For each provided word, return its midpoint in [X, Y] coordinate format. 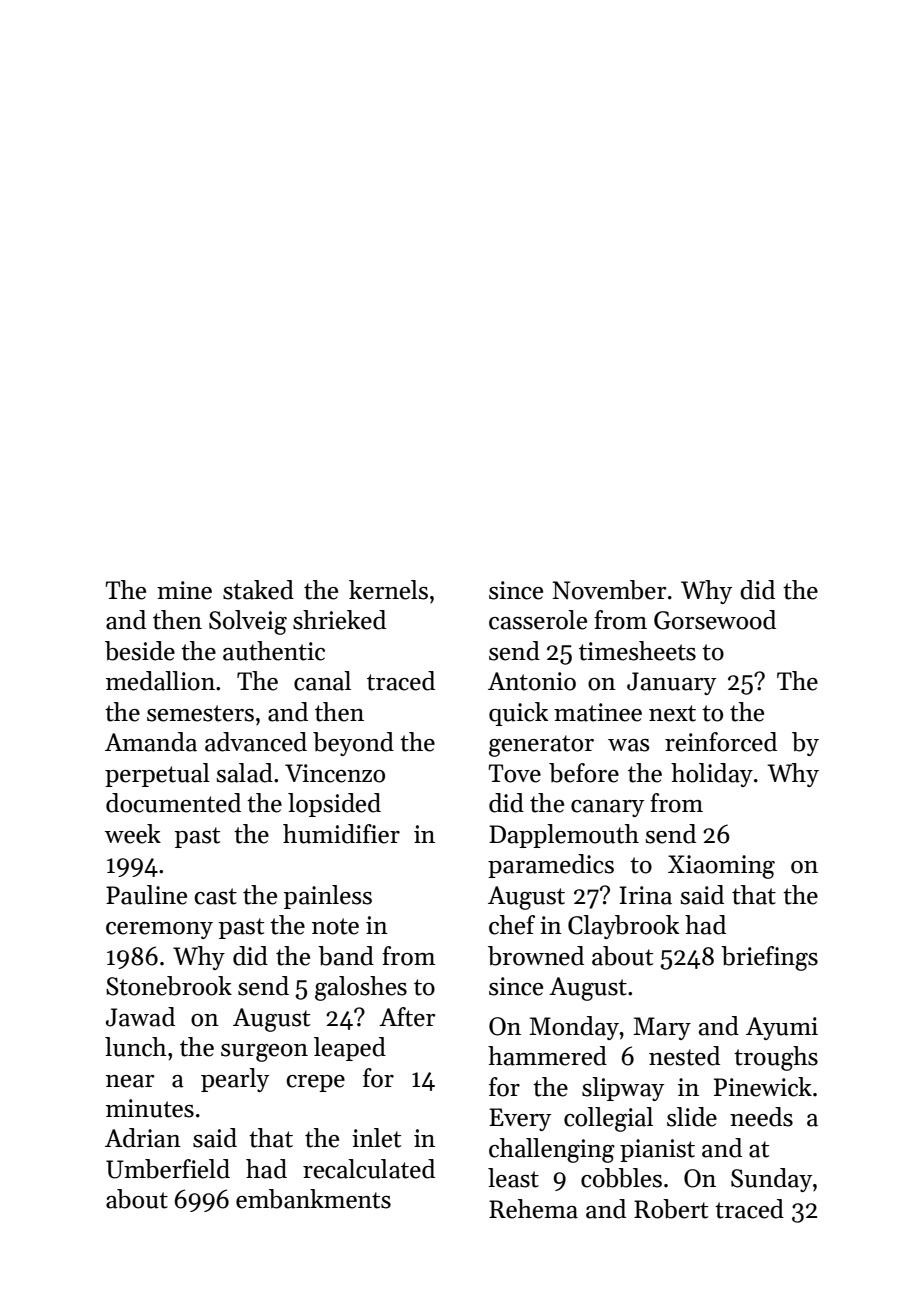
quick [518, 714]
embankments [313, 1199]
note [335, 926]
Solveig [248, 622]
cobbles [621, 1178]
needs [761, 1117]
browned [536, 956]
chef [512, 925]
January [671, 683]
